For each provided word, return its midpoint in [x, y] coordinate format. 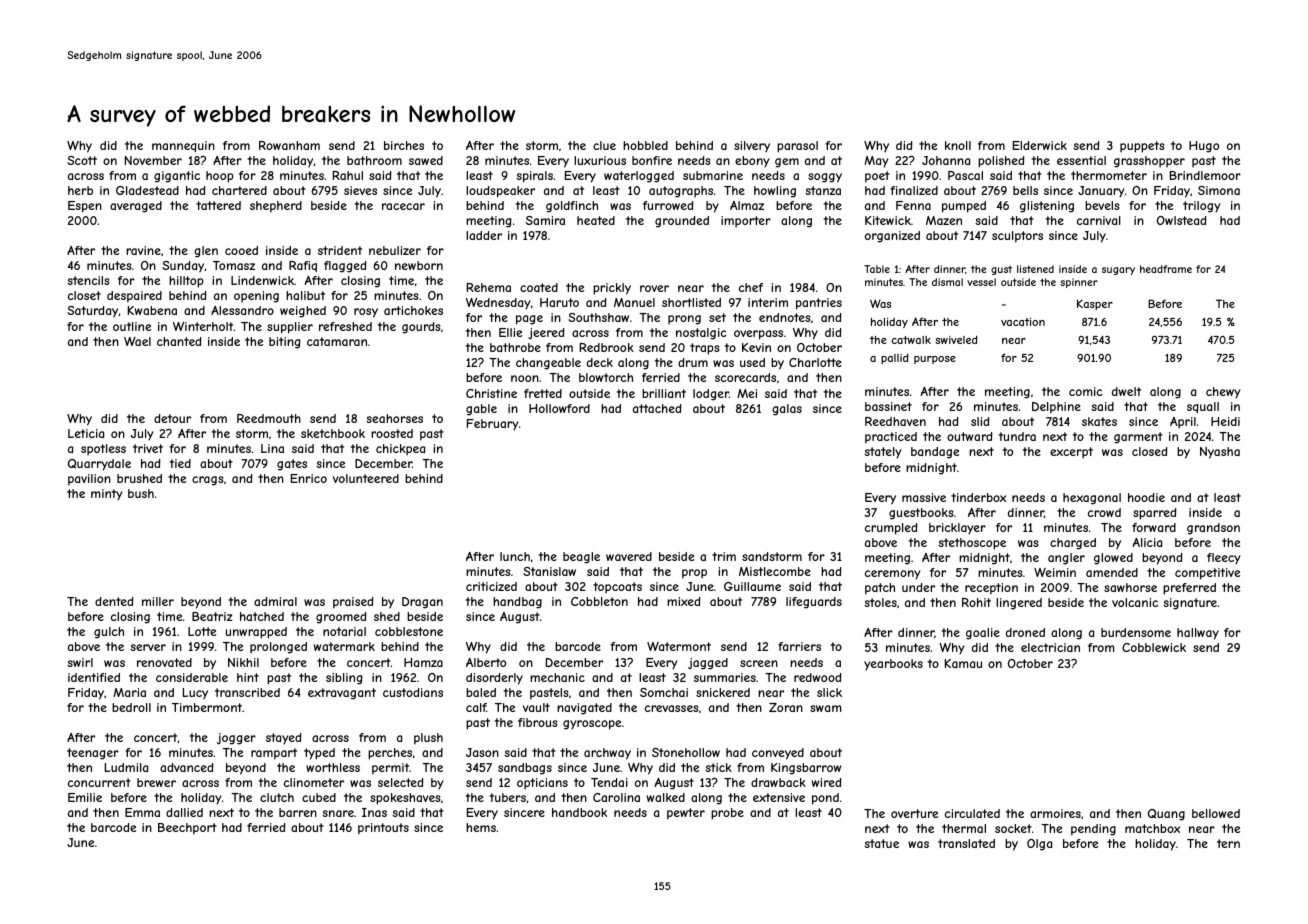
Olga [1039, 845]
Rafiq [303, 266]
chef [751, 287]
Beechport [187, 829]
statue [881, 843]
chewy [1223, 393]
